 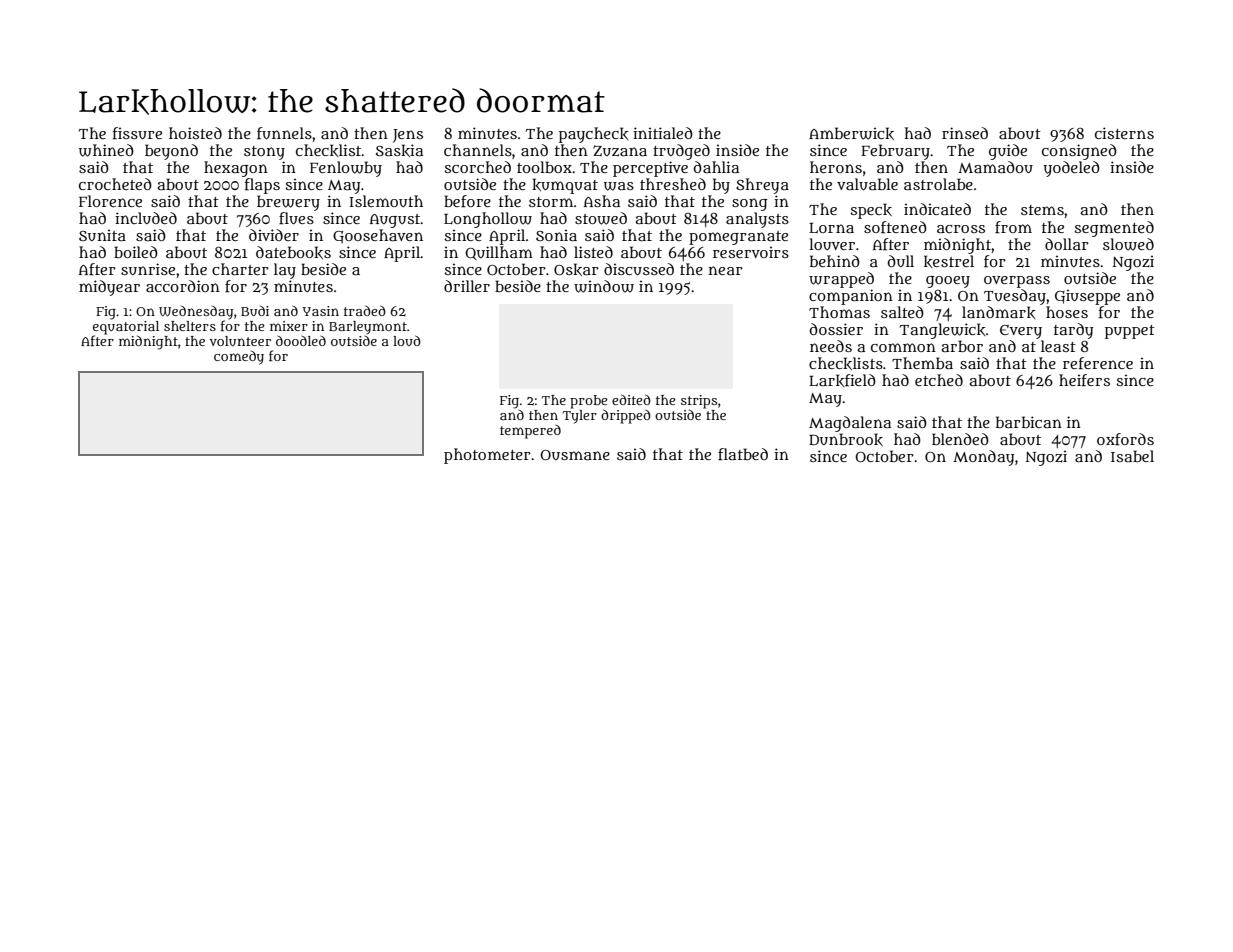 I want to click on needs, so click(x=831, y=346).
